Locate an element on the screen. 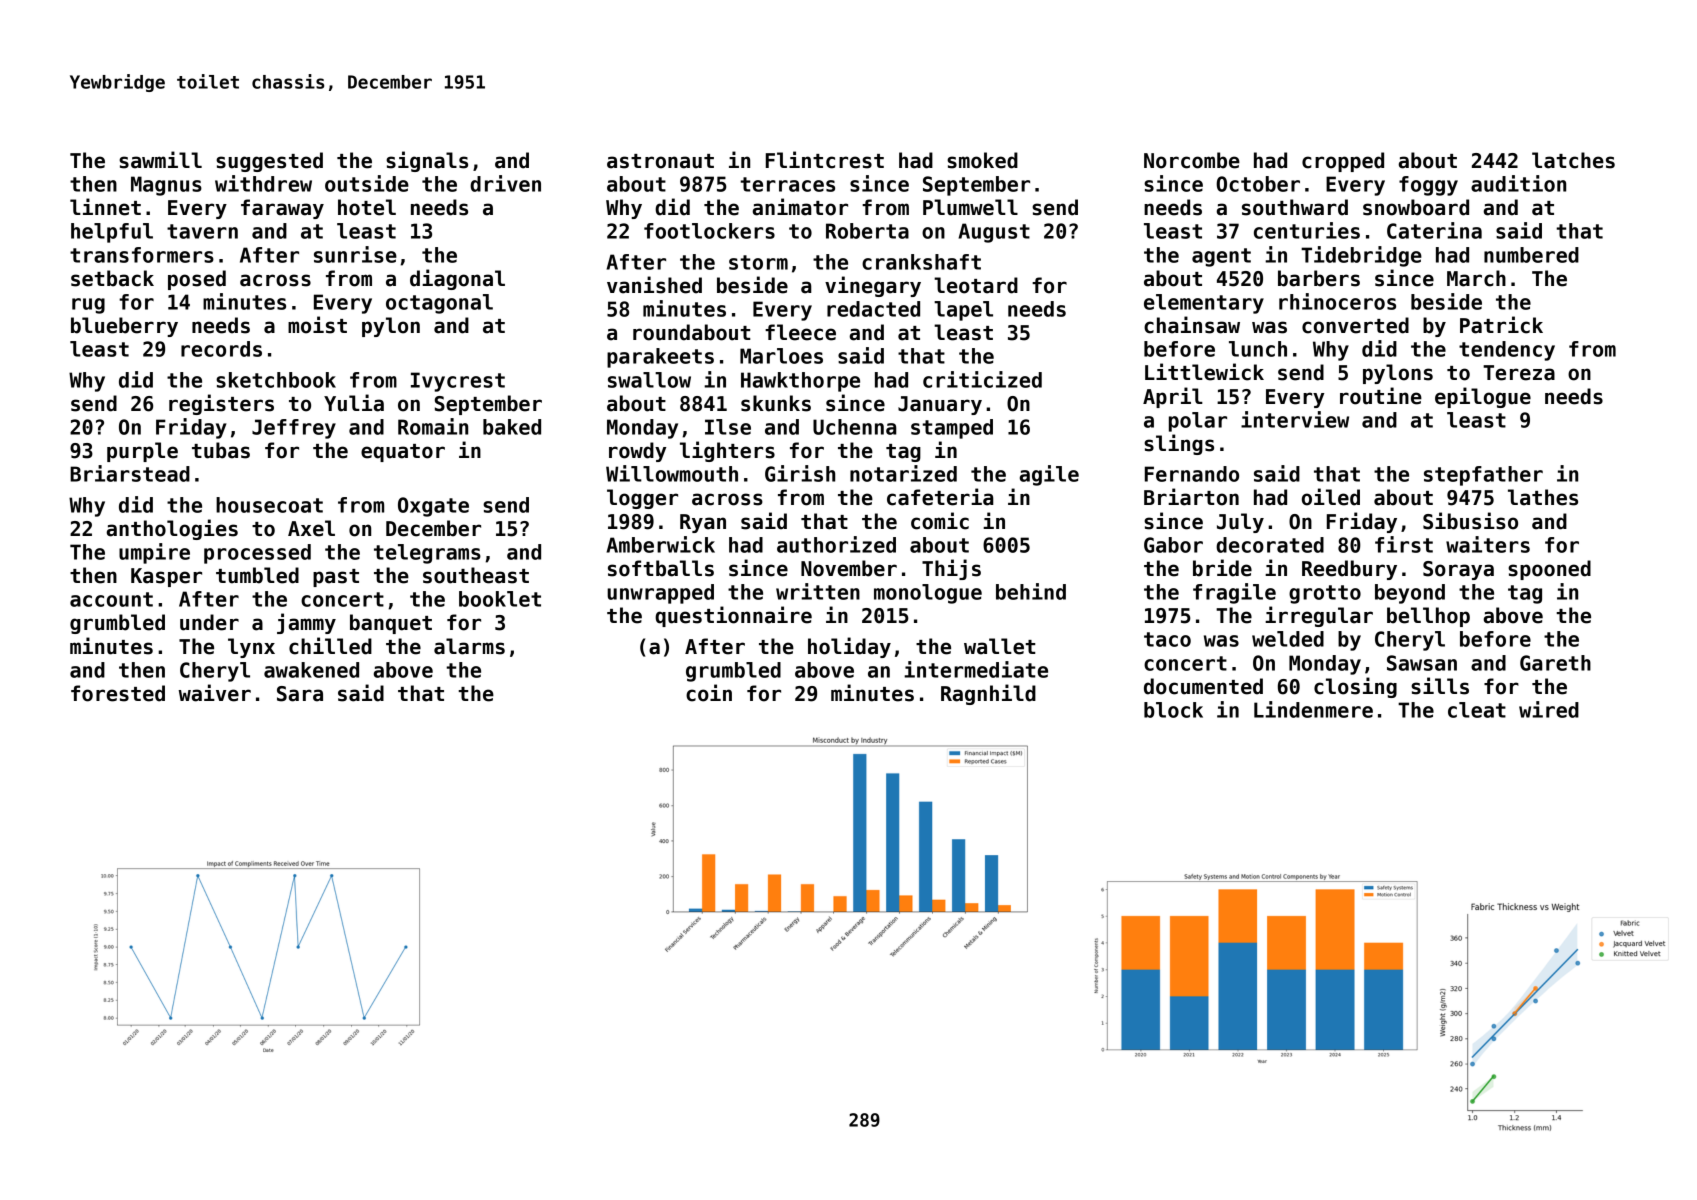 The width and height of the screenshot is (1697, 1200). chilled is located at coordinates (330, 646).
